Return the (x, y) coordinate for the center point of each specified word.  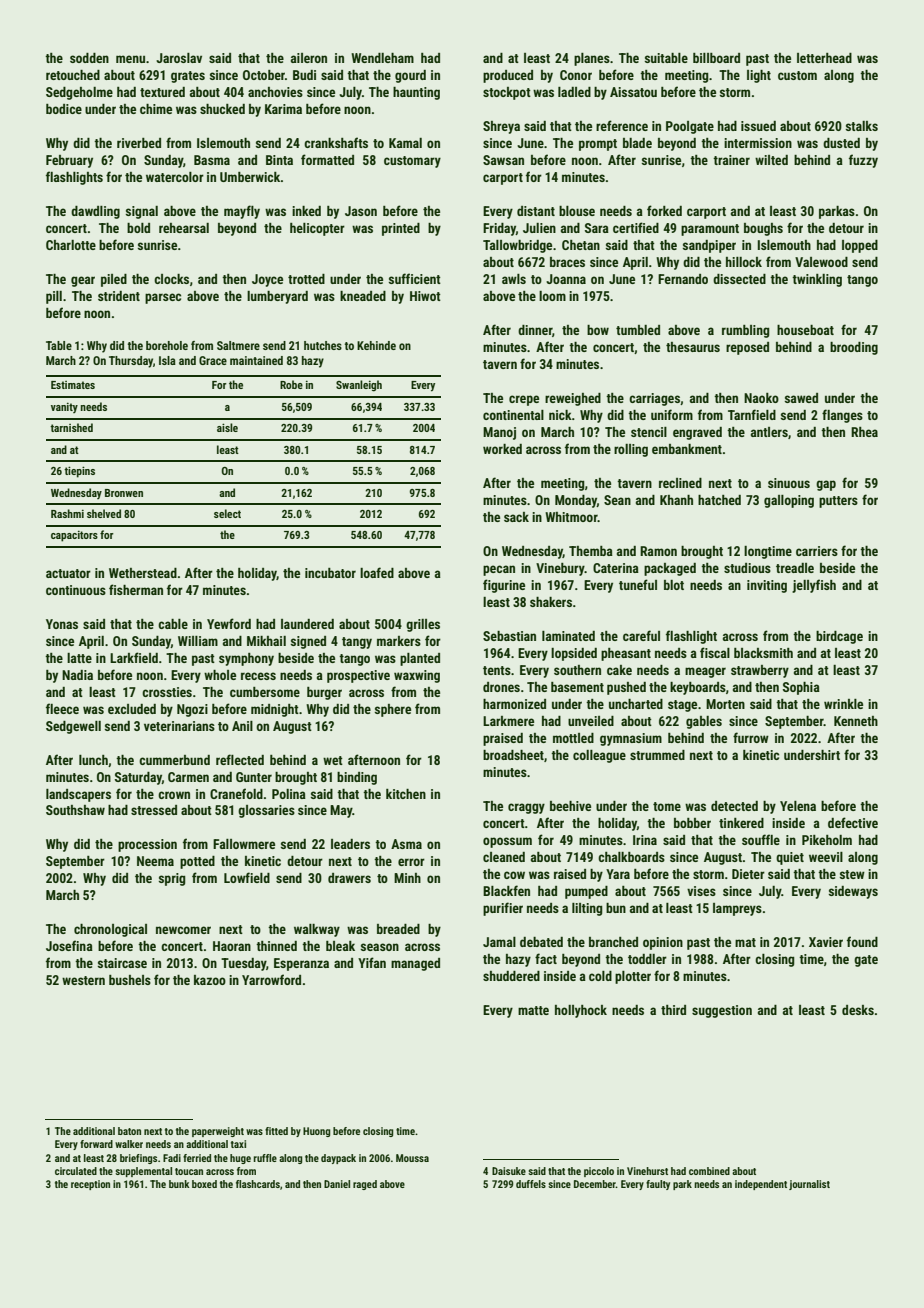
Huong (316, 1132)
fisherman (136, 589)
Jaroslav (179, 58)
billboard (716, 58)
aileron (309, 58)
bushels (130, 980)
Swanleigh (359, 386)
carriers (817, 551)
